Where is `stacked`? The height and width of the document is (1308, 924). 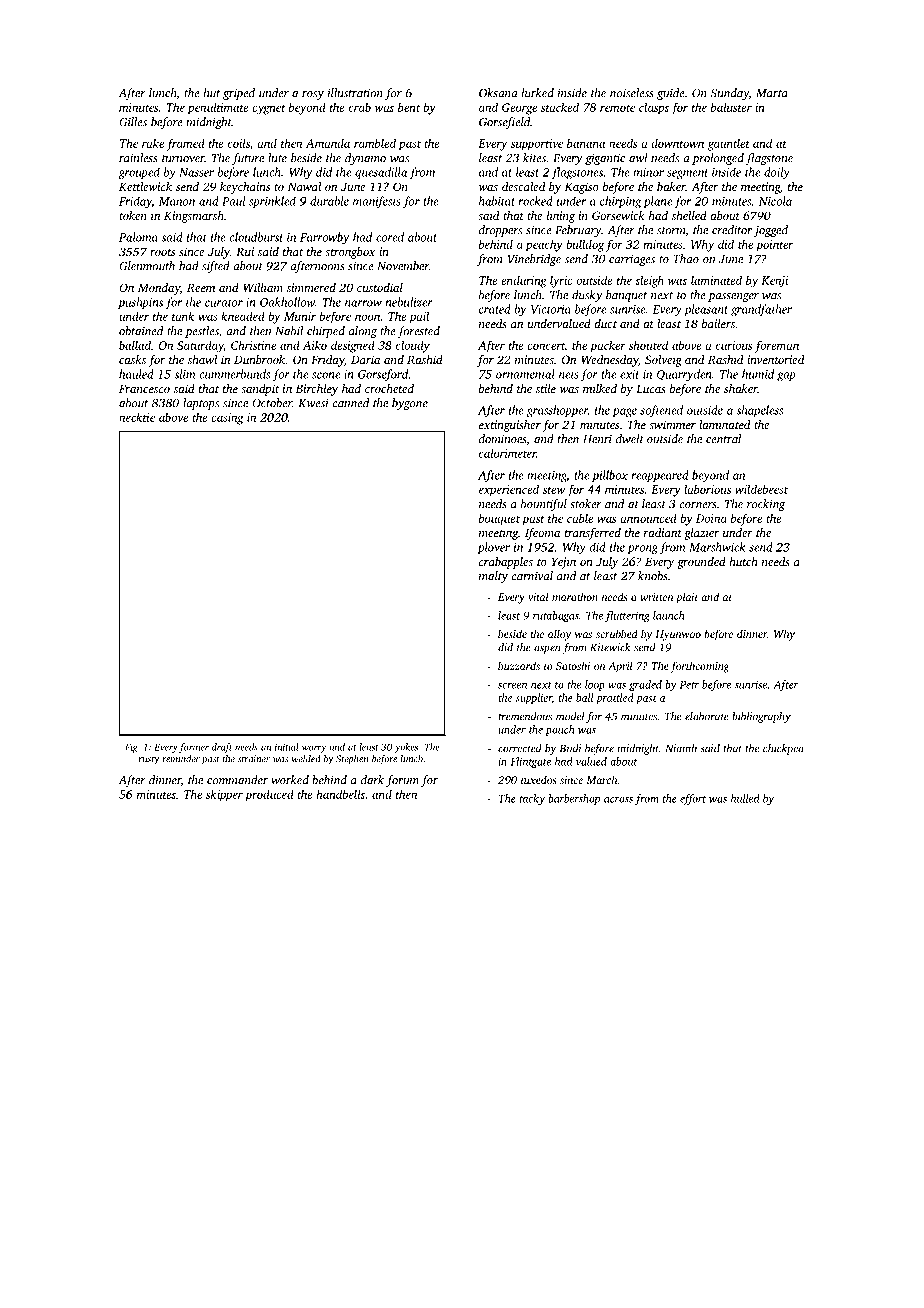 stacked is located at coordinates (560, 107).
